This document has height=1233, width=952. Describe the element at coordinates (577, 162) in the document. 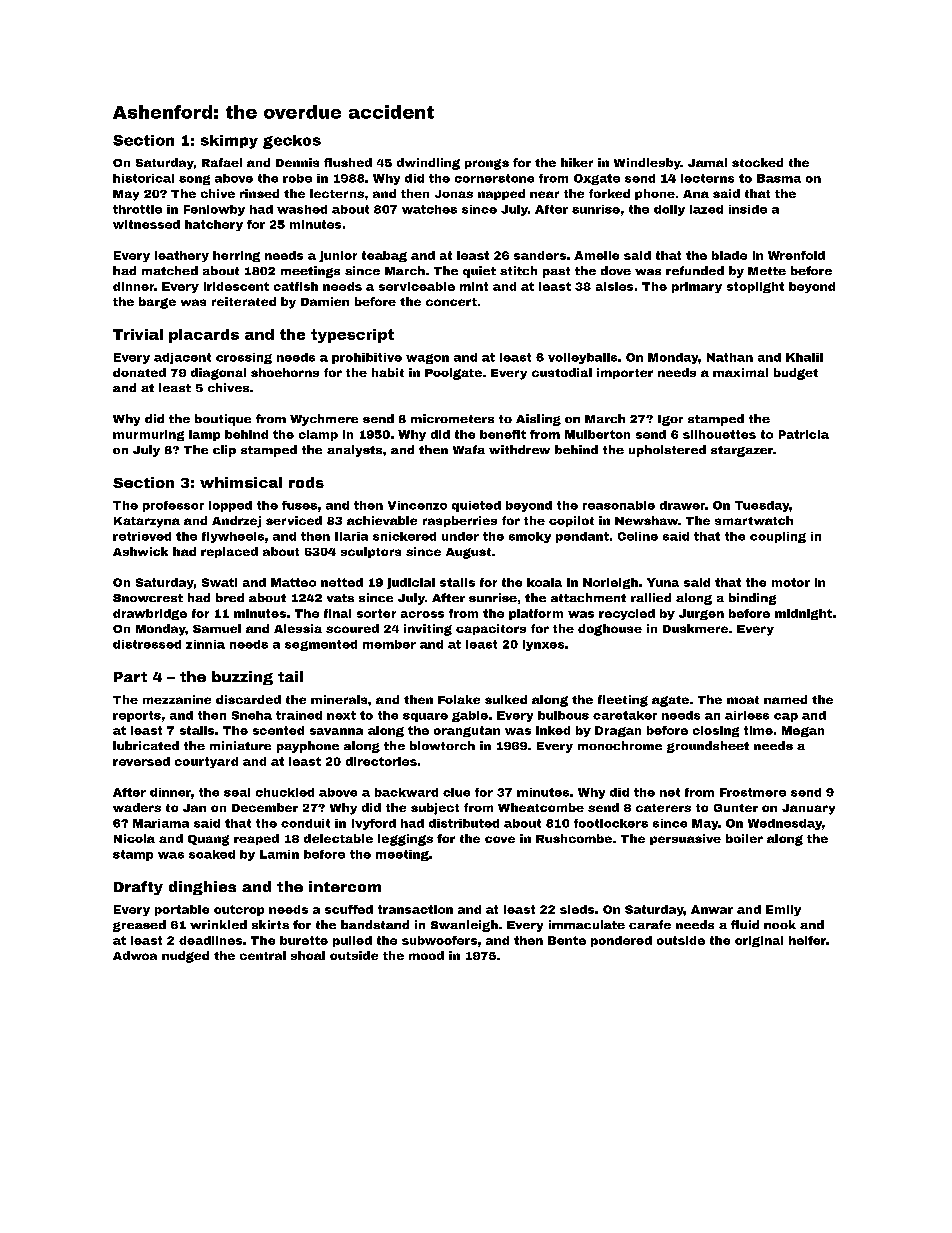

I see `hiker` at that location.
